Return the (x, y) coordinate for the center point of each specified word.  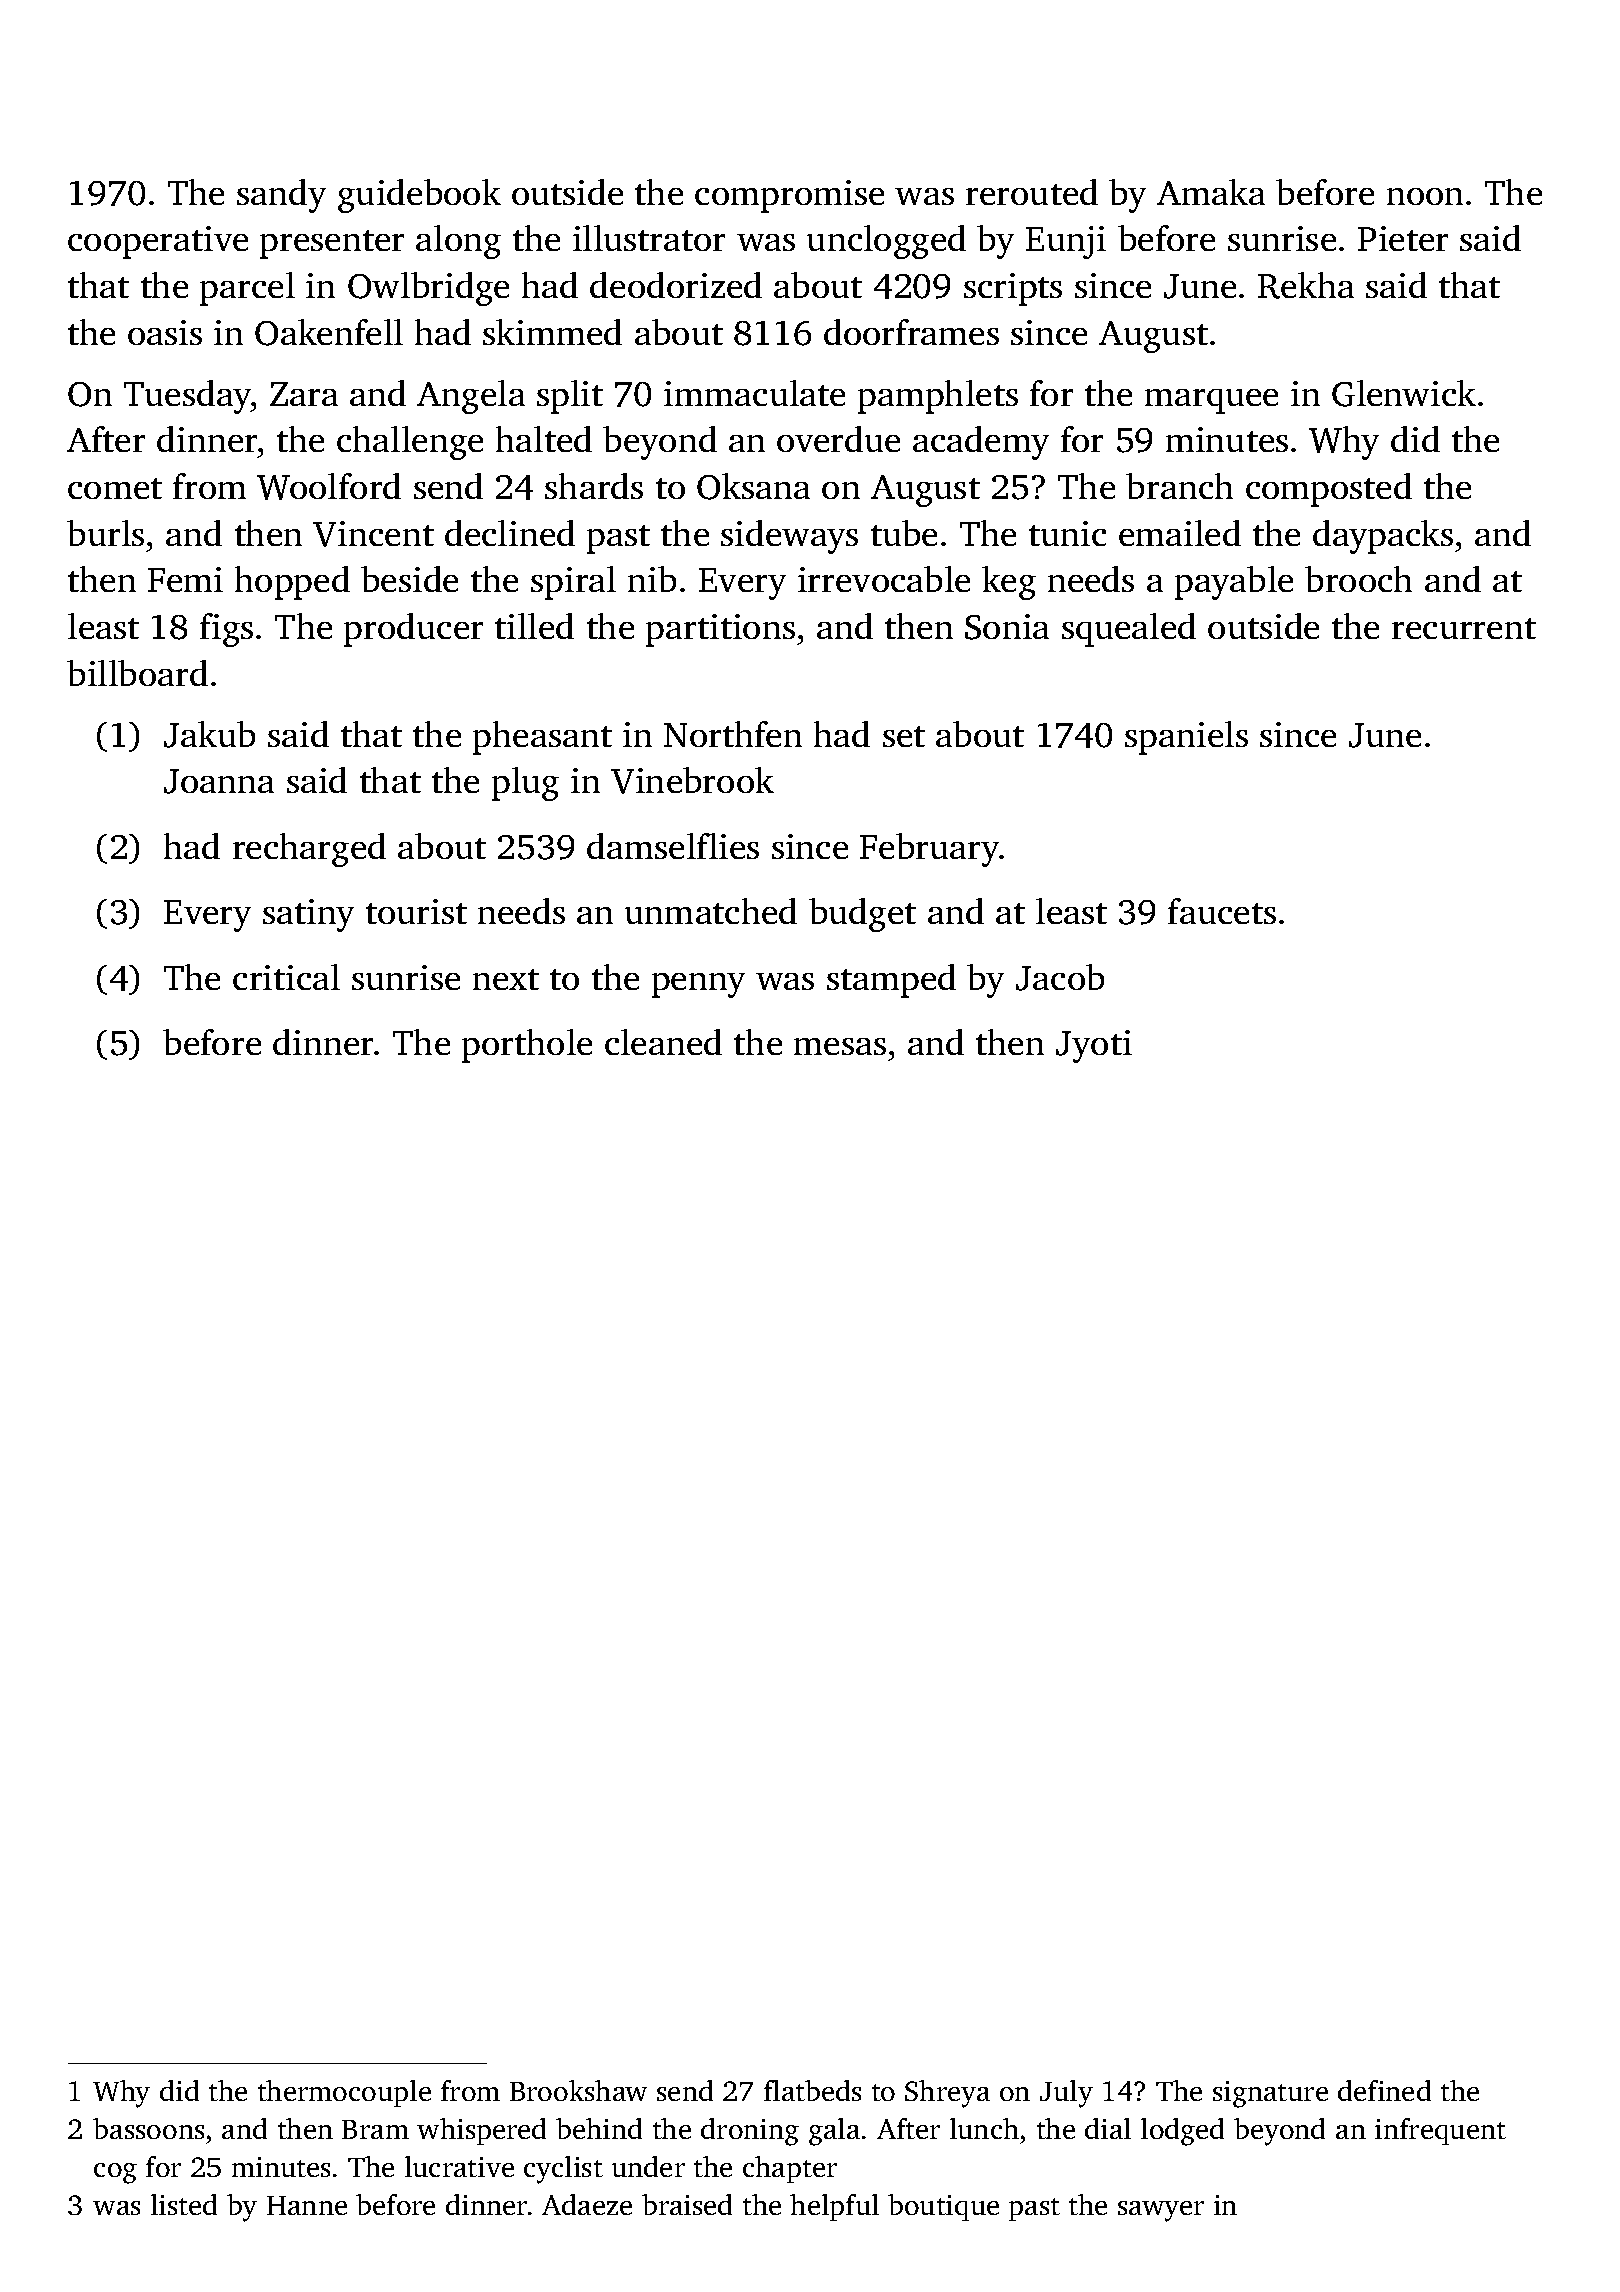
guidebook (419, 196)
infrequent (1440, 2131)
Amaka (1211, 192)
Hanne (307, 2205)
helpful (834, 2207)
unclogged (886, 242)
